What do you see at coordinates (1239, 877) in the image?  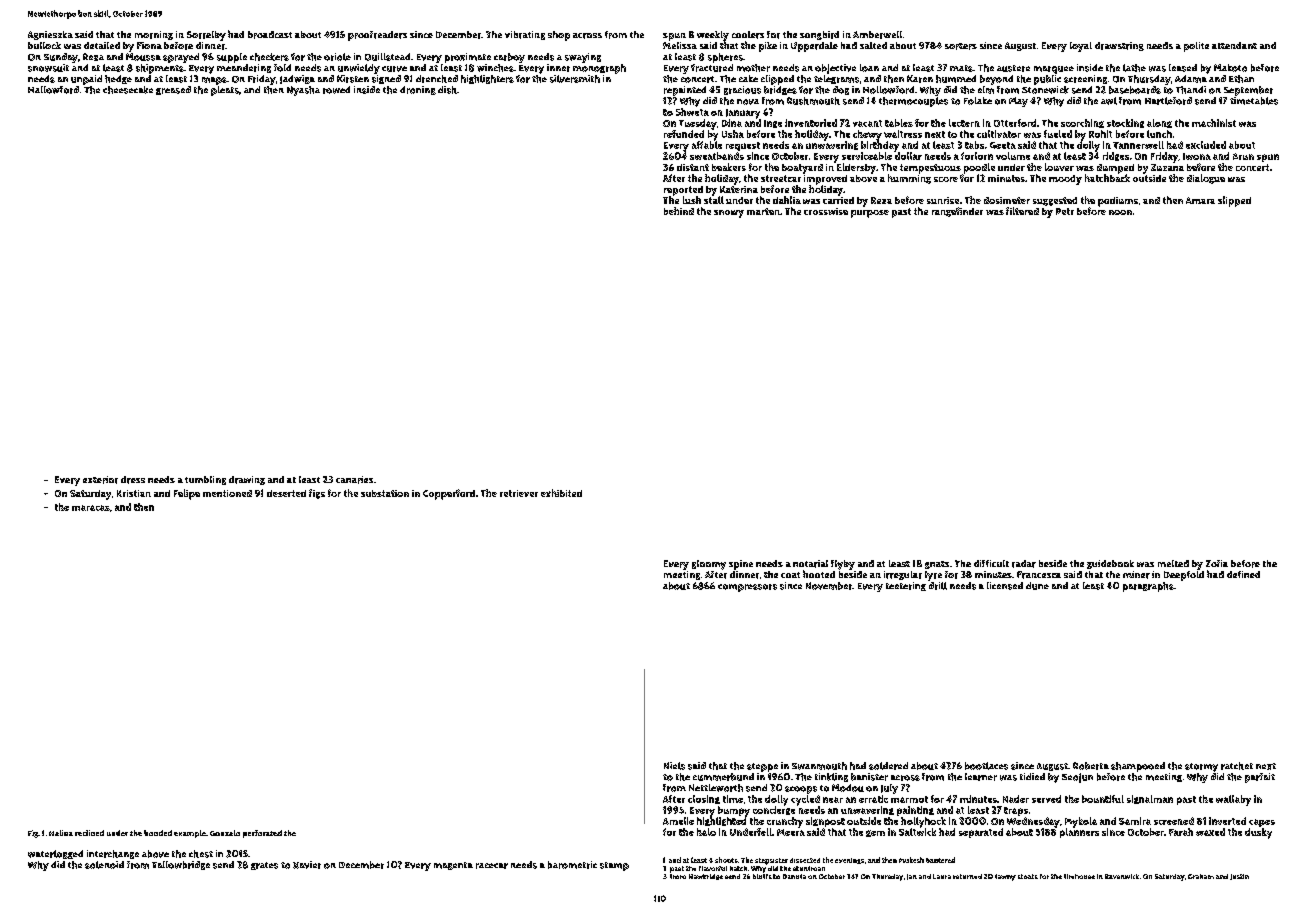 I see `Justin` at bounding box center [1239, 877].
